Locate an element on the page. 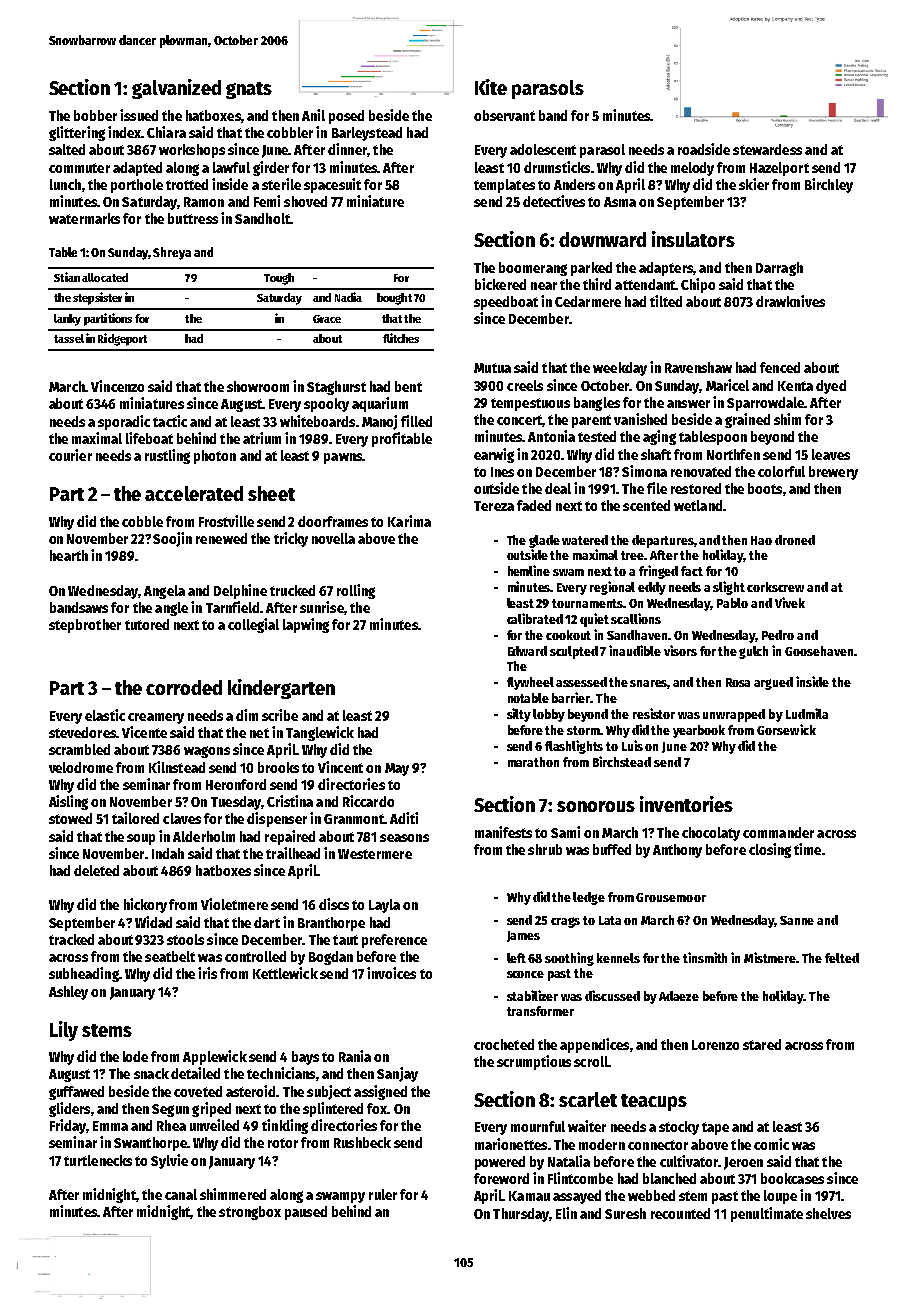 This image has height=1316, width=908. discs is located at coordinates (334, 904).
